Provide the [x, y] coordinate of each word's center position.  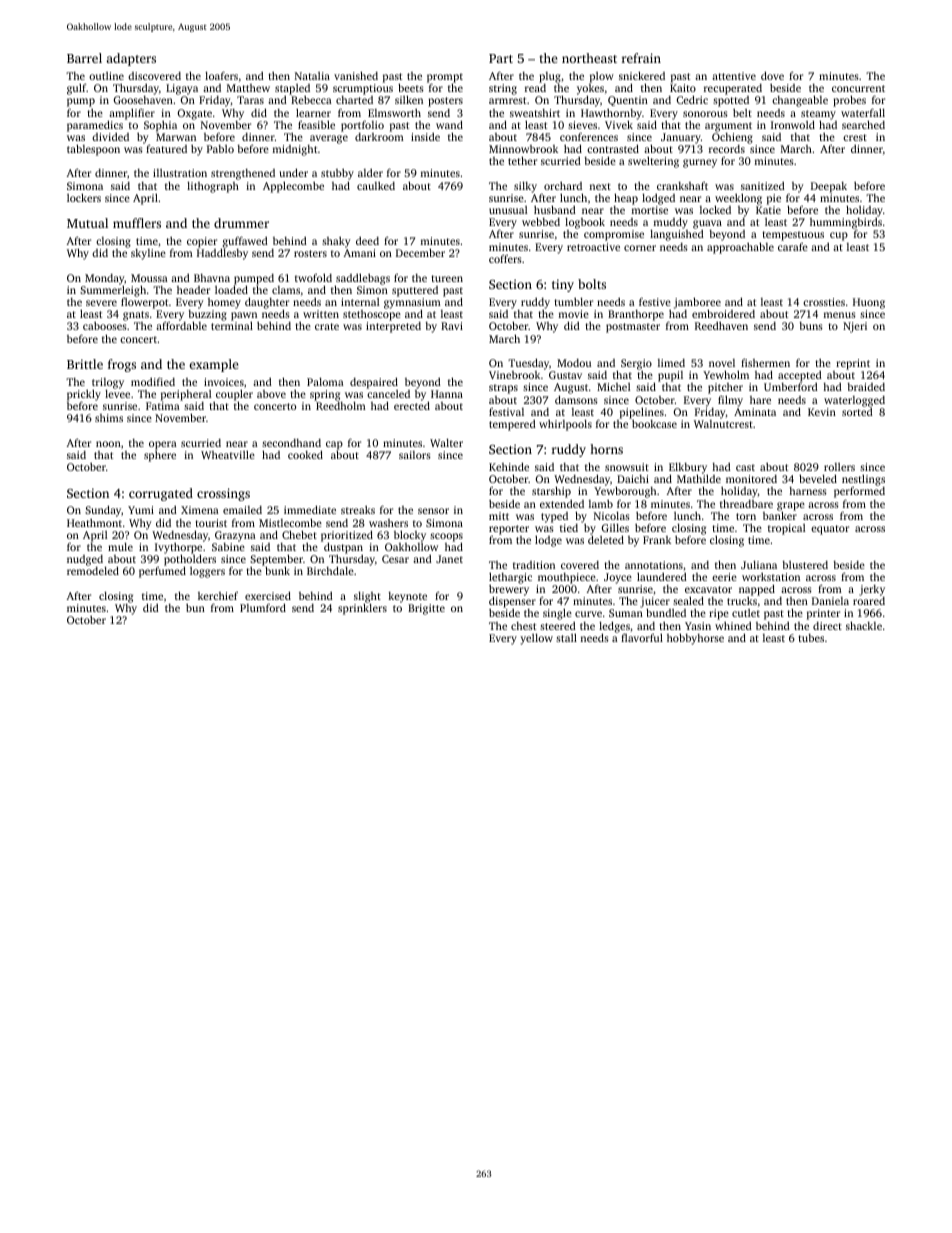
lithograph [213, 187]
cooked [305, 454]
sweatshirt [535, 113]
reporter [509, 530]
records [727, 149]
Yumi [141, 510]
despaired [374, 383]
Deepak [829, 187]
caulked [376, 186]
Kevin [822, 412]
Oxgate [194, 114]
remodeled [93, 571]
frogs [122, 365]
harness [808, 491]
